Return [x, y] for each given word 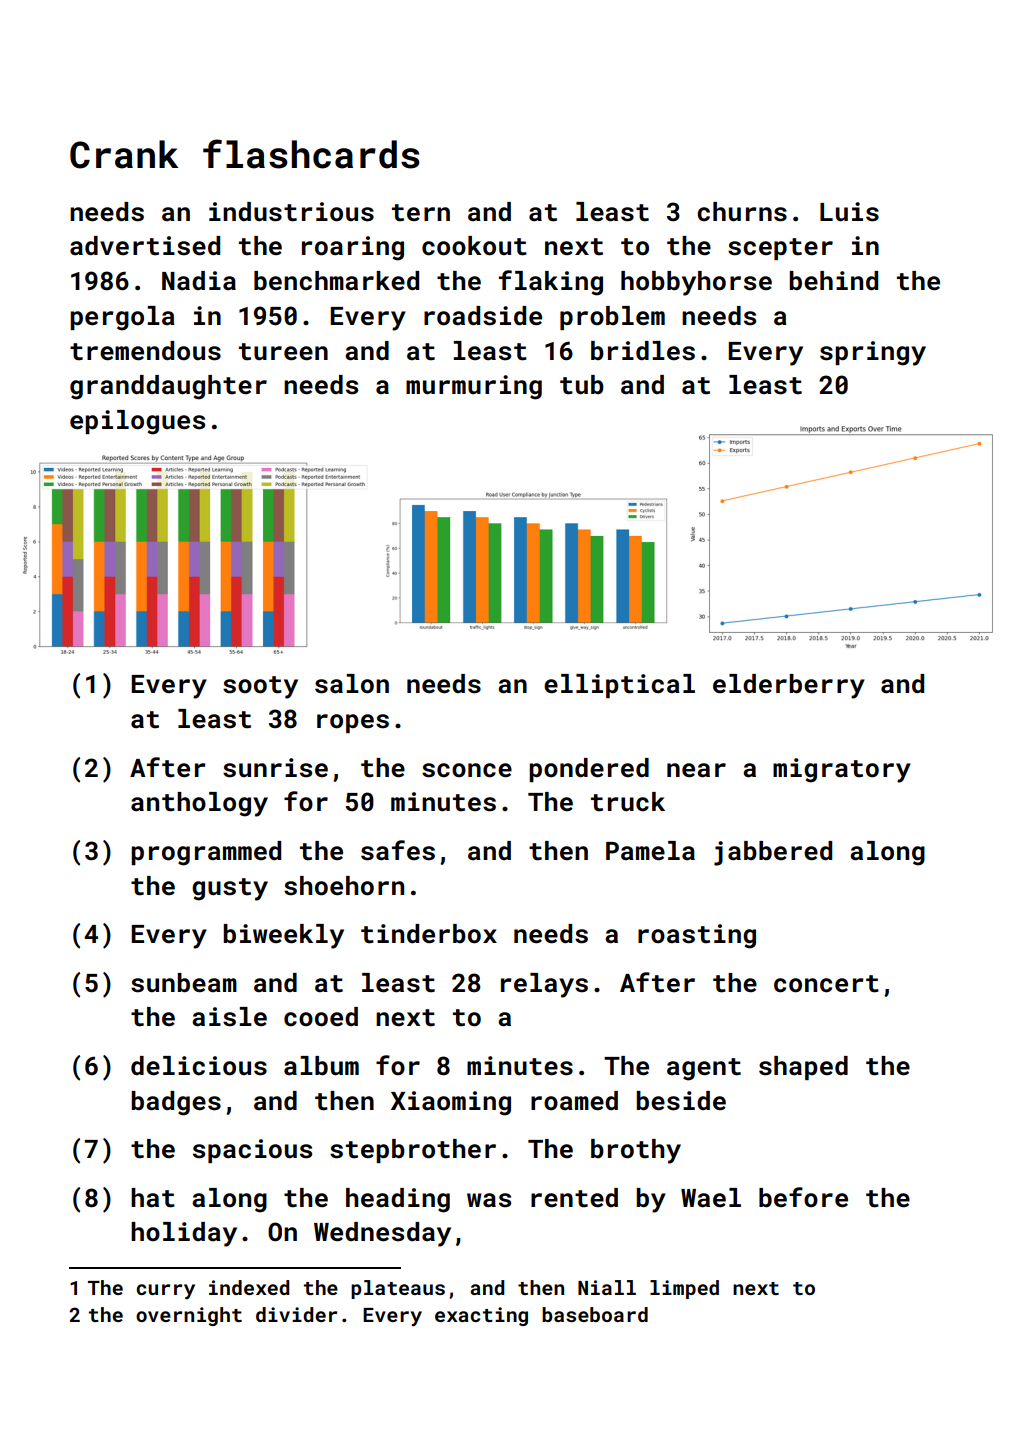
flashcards [311, 154]
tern [421, 213]
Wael [711, 1198]
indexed [249, 1287]
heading [398, 1200]
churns [742, 212]
